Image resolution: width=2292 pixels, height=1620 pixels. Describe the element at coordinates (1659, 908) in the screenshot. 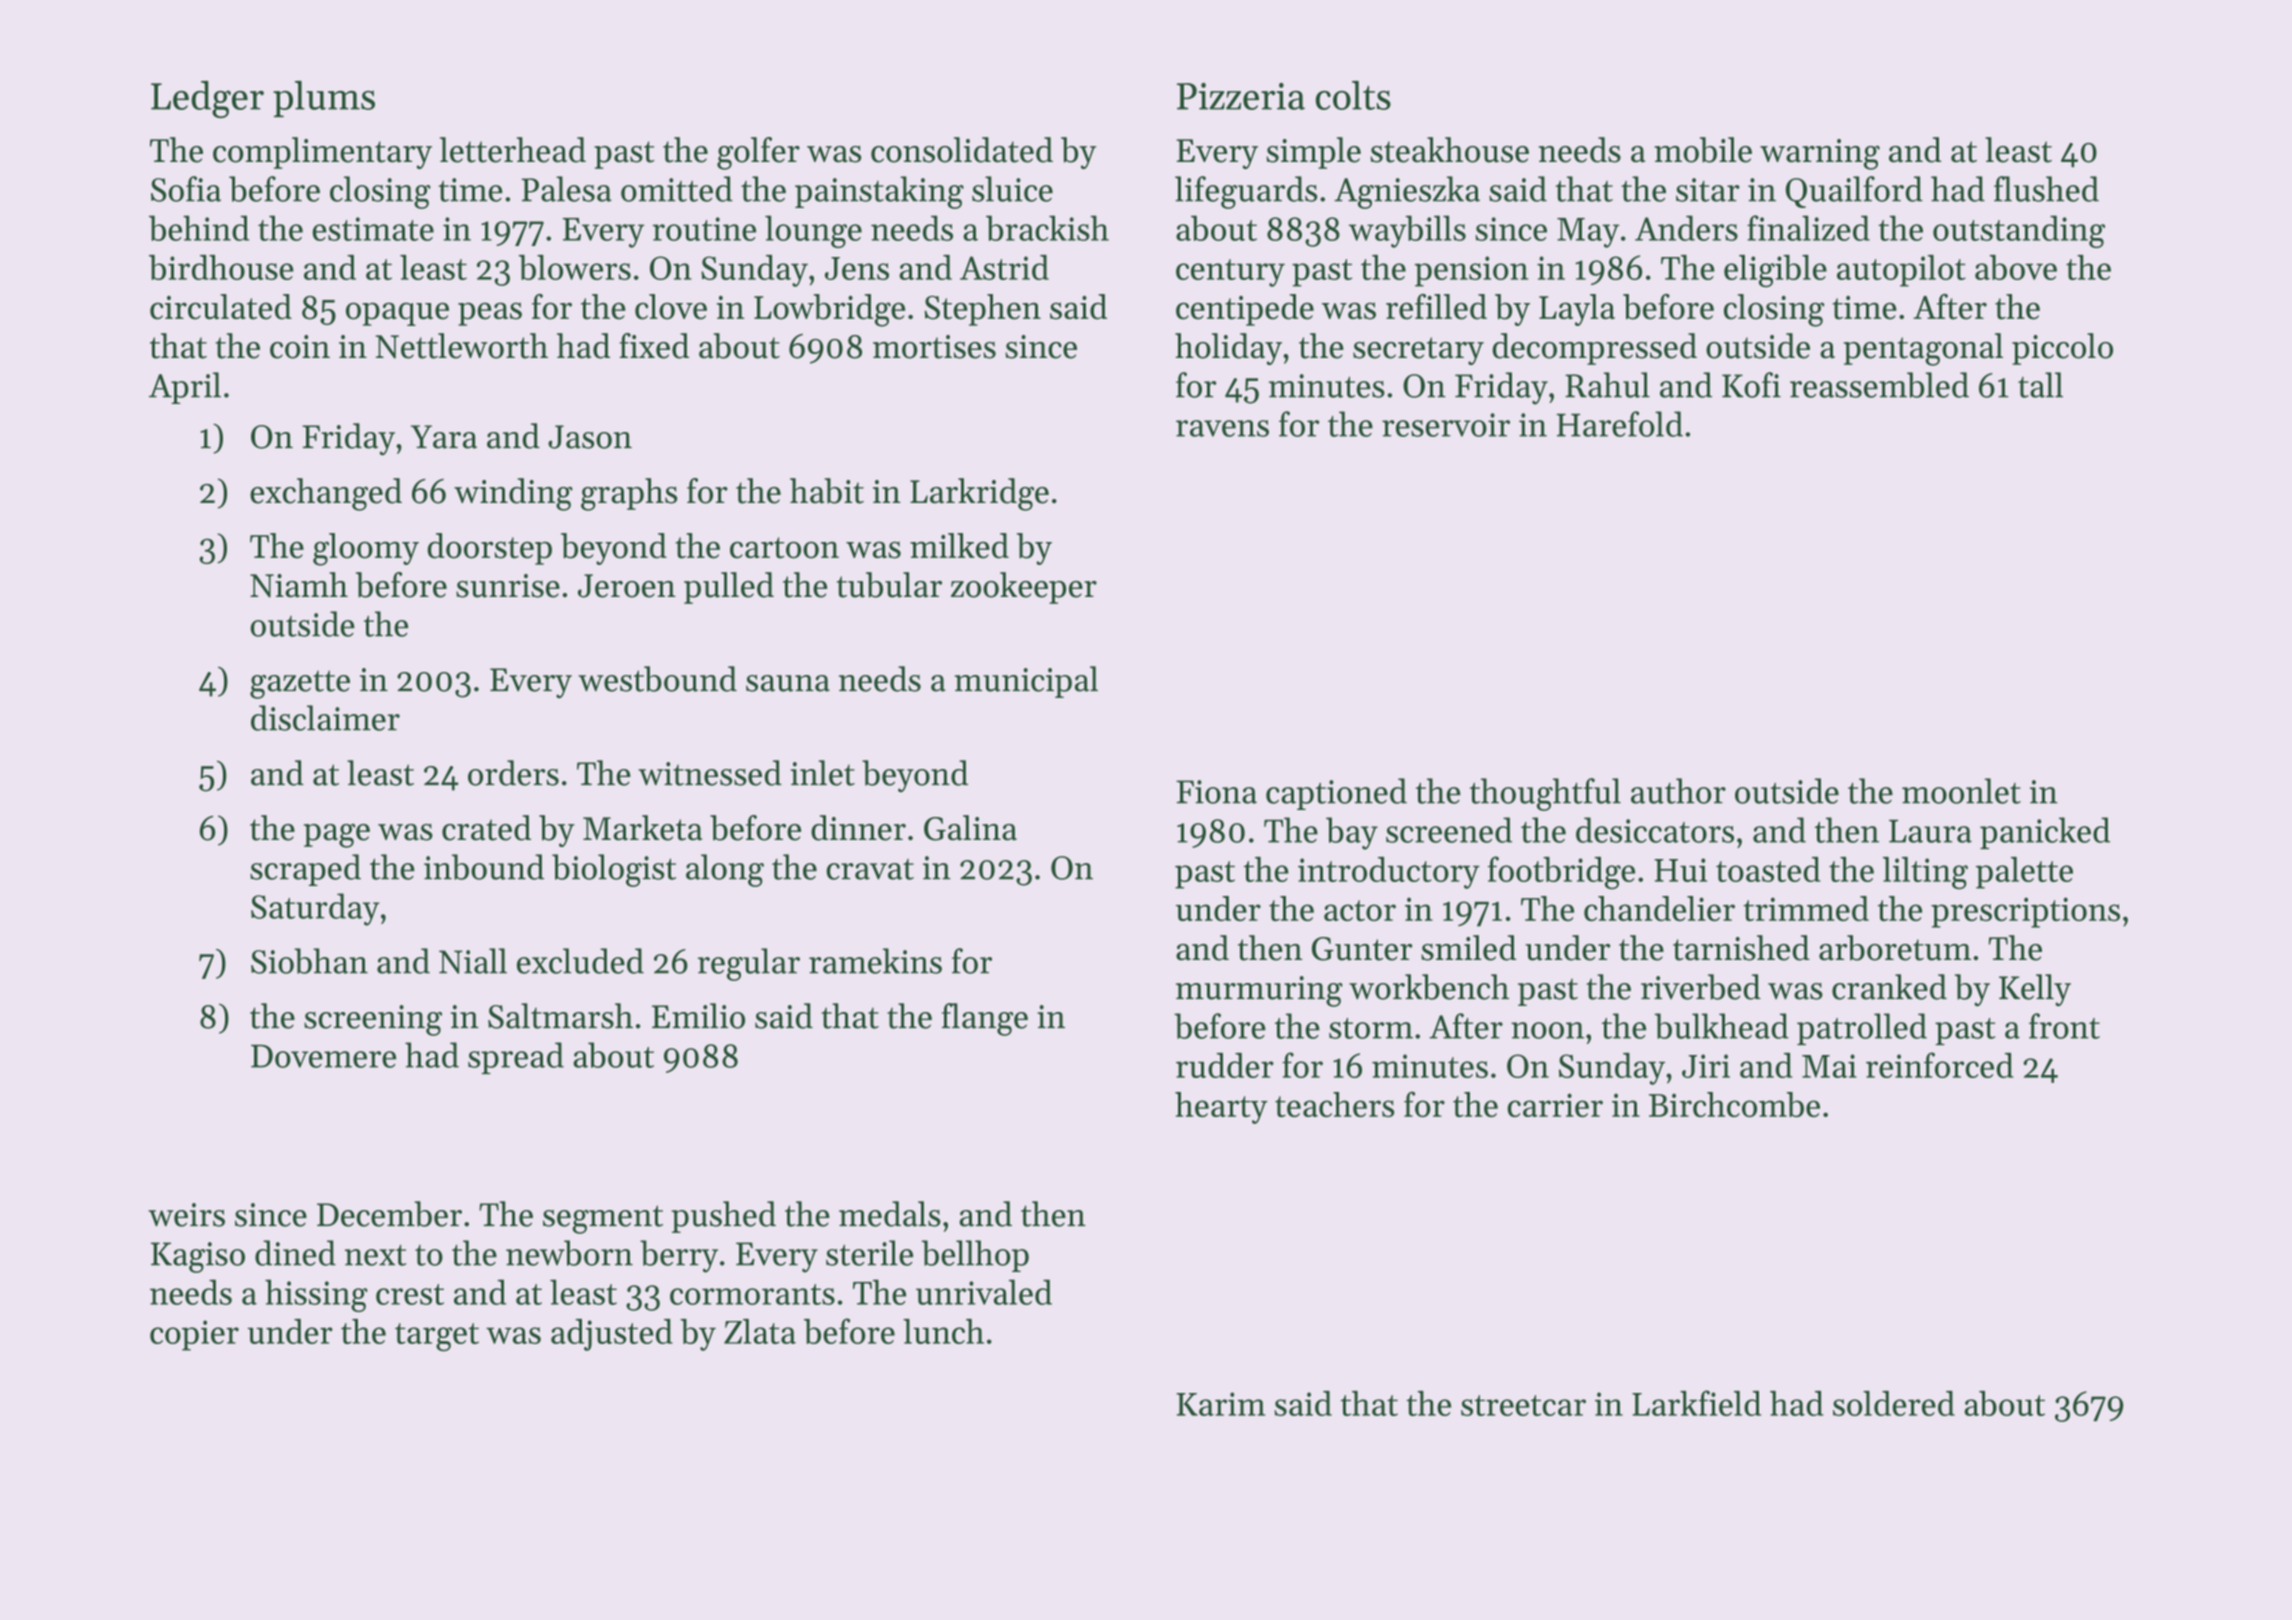

I see `chandelier` at that location.
